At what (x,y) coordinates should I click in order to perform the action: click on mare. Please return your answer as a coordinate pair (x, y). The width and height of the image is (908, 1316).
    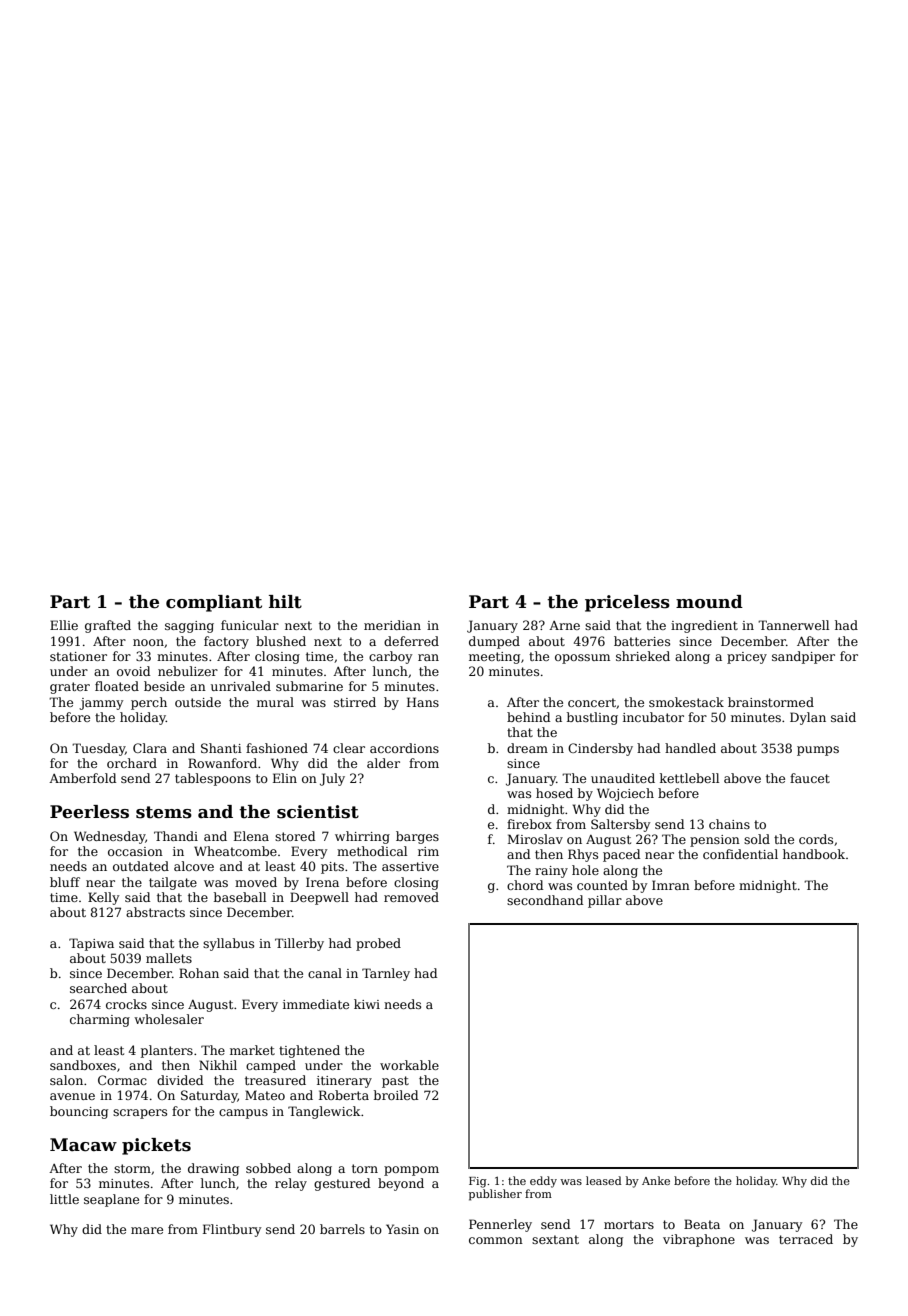
    Looking at the image, I should click on (147, 1230).
